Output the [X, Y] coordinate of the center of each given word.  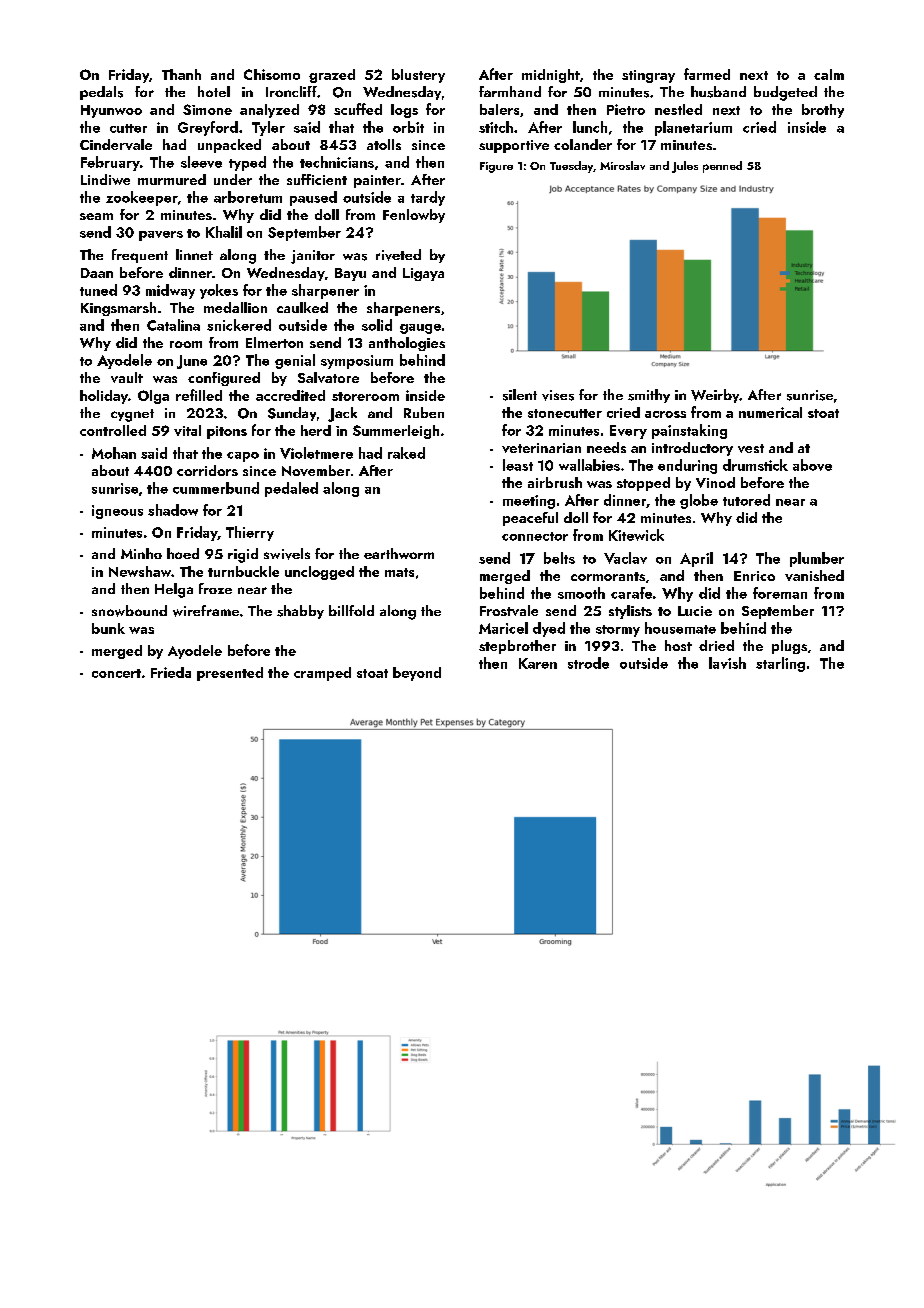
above [812, 465]
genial [295, 361]
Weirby [715, 396]
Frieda [171, 672]
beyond [417, 674]
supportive [514, 146]
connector [535, 536]
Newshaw [140, 571]
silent [520, 395]
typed [247, 163]
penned [722, 167]
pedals [101, 93]
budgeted [785, 93]
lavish [727, 663]
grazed [332, 76]
